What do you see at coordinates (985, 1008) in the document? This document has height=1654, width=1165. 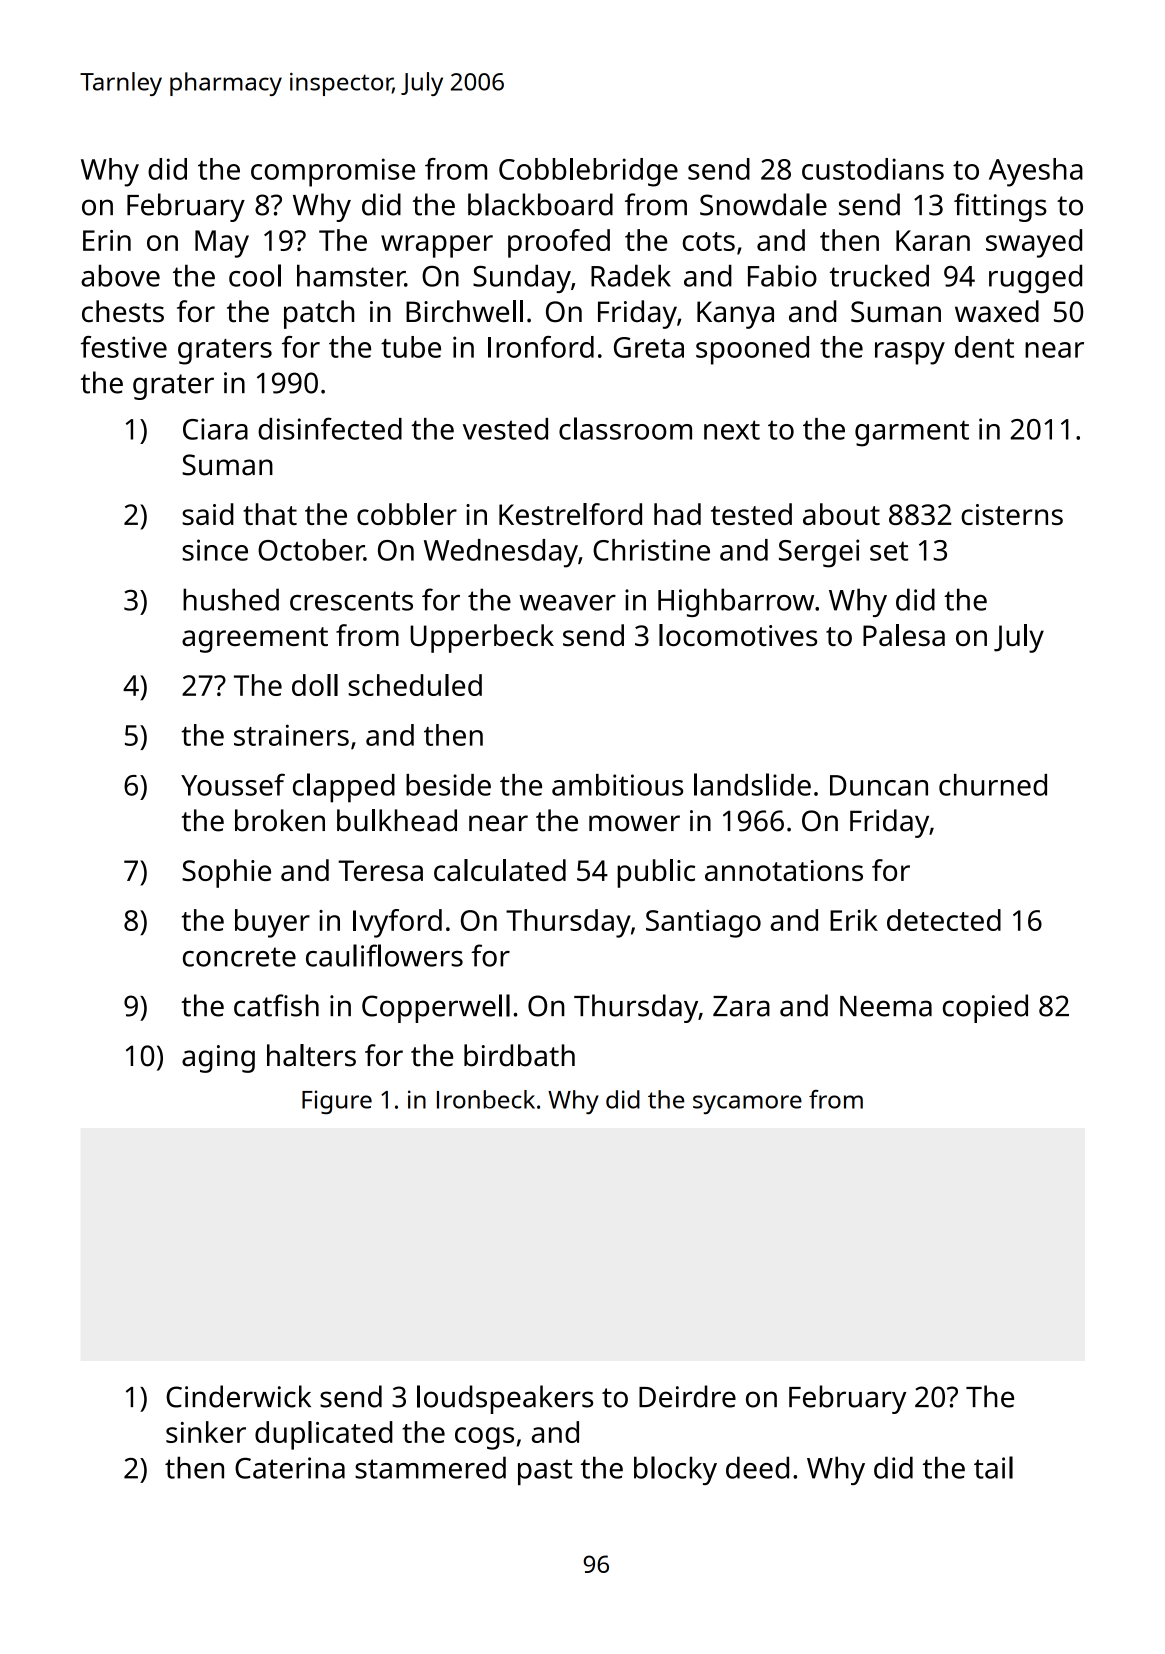 I see `copied` at bounding box center [985, 1008].
